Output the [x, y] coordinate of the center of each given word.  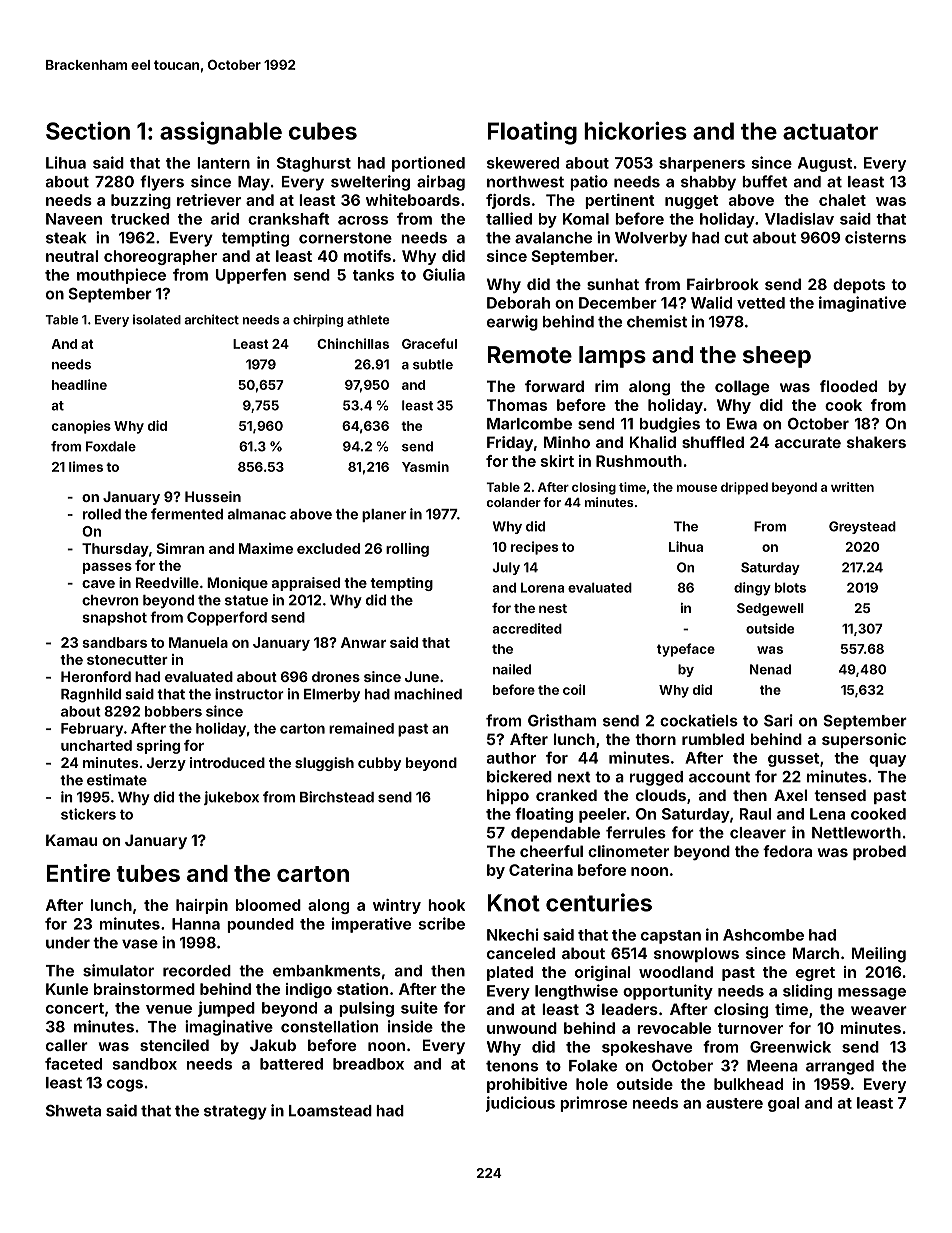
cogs [125, 1085]
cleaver [758, 833]
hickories [635, 130]
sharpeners [702, 164]
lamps [612, 357]
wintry [397, 906]
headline [79, 384]
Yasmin [425, 466]
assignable [221, 133]
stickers [88, 814]
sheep [777, 357]
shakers [876, 442]
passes [107, 568]
